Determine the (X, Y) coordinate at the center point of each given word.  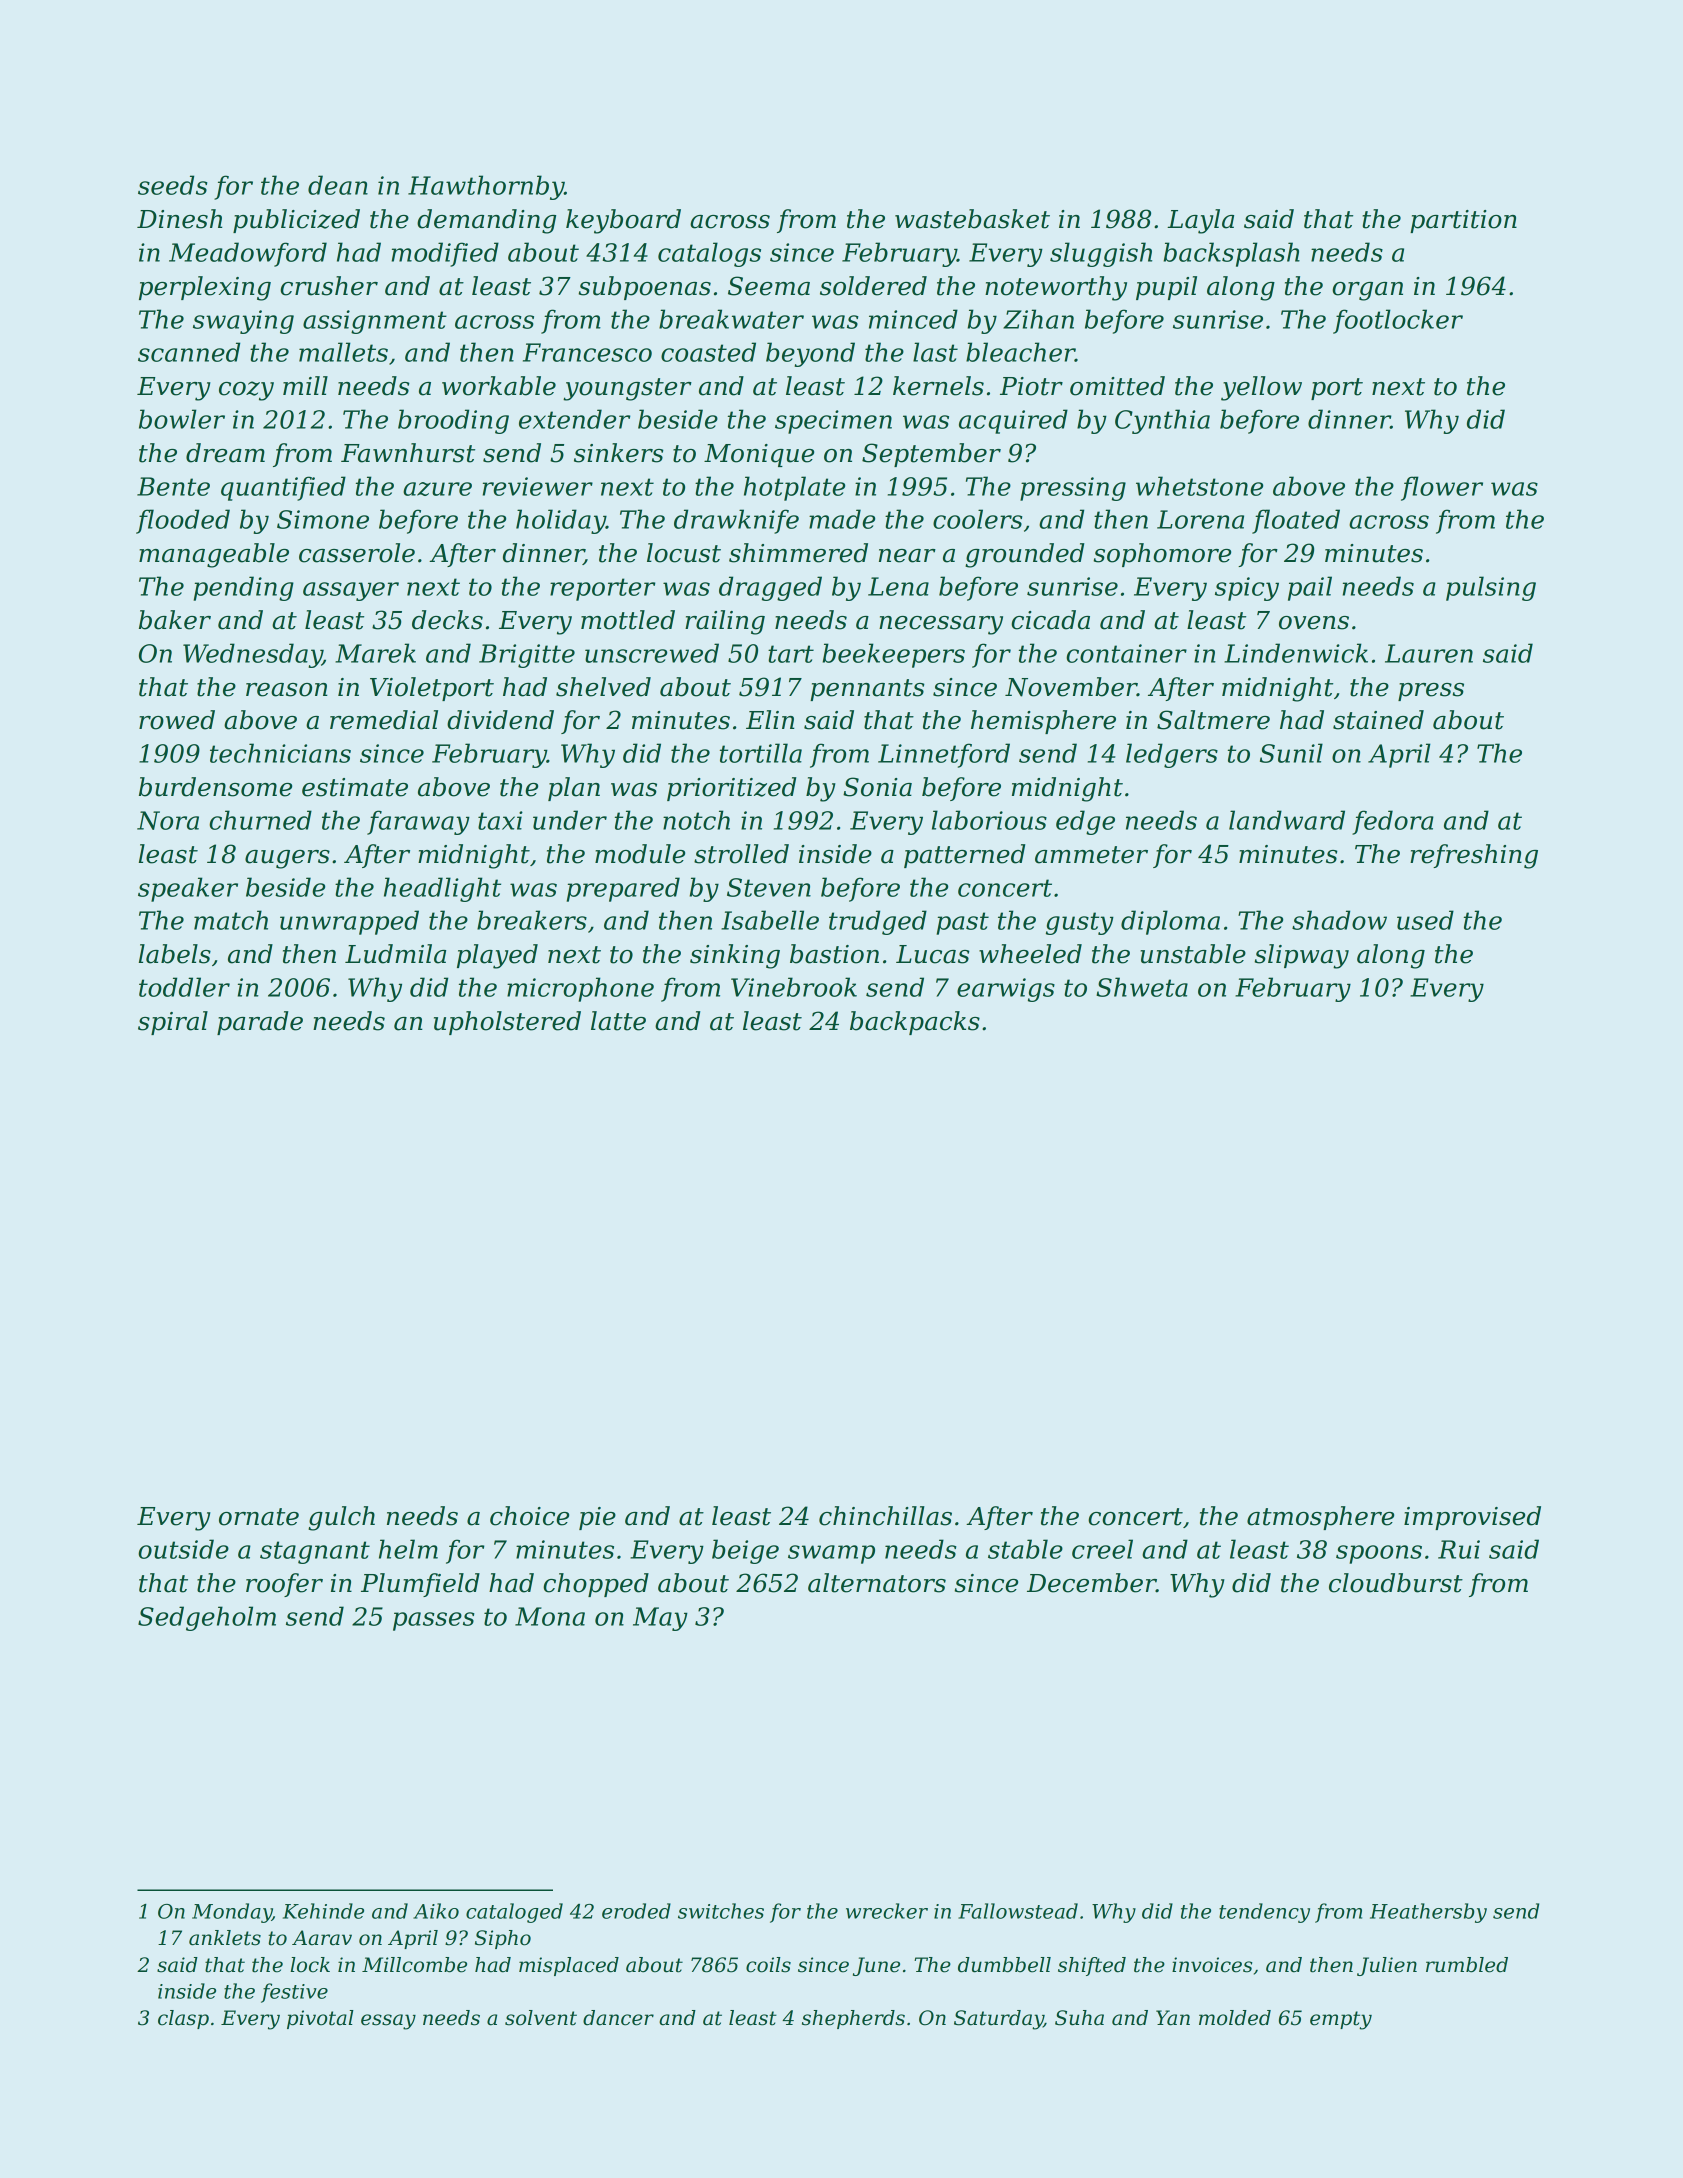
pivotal (320, 2019)
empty (1341, 2020)
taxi (500, 820)
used (1425, 920)
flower (1442, 488)
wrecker (887, 1911)
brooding (453, 421)
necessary (941, 625)
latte (618, 1021)
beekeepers (894, 655)
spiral (173, 1023)
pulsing (1491, 588)
